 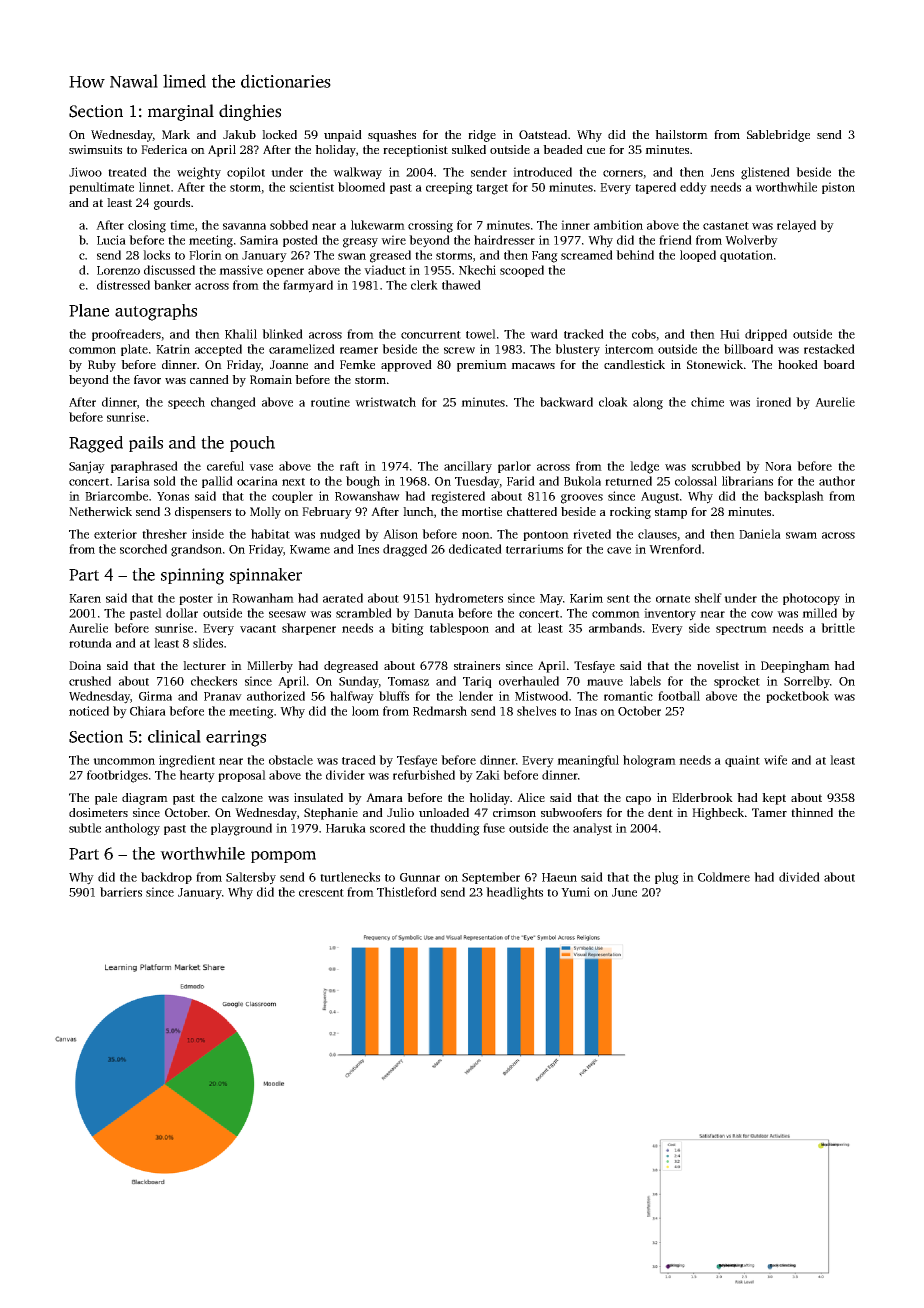 What do you see at coordinates (132, 829) in the screenshot?
I see `anthology` at bounding box center [132, 829].
